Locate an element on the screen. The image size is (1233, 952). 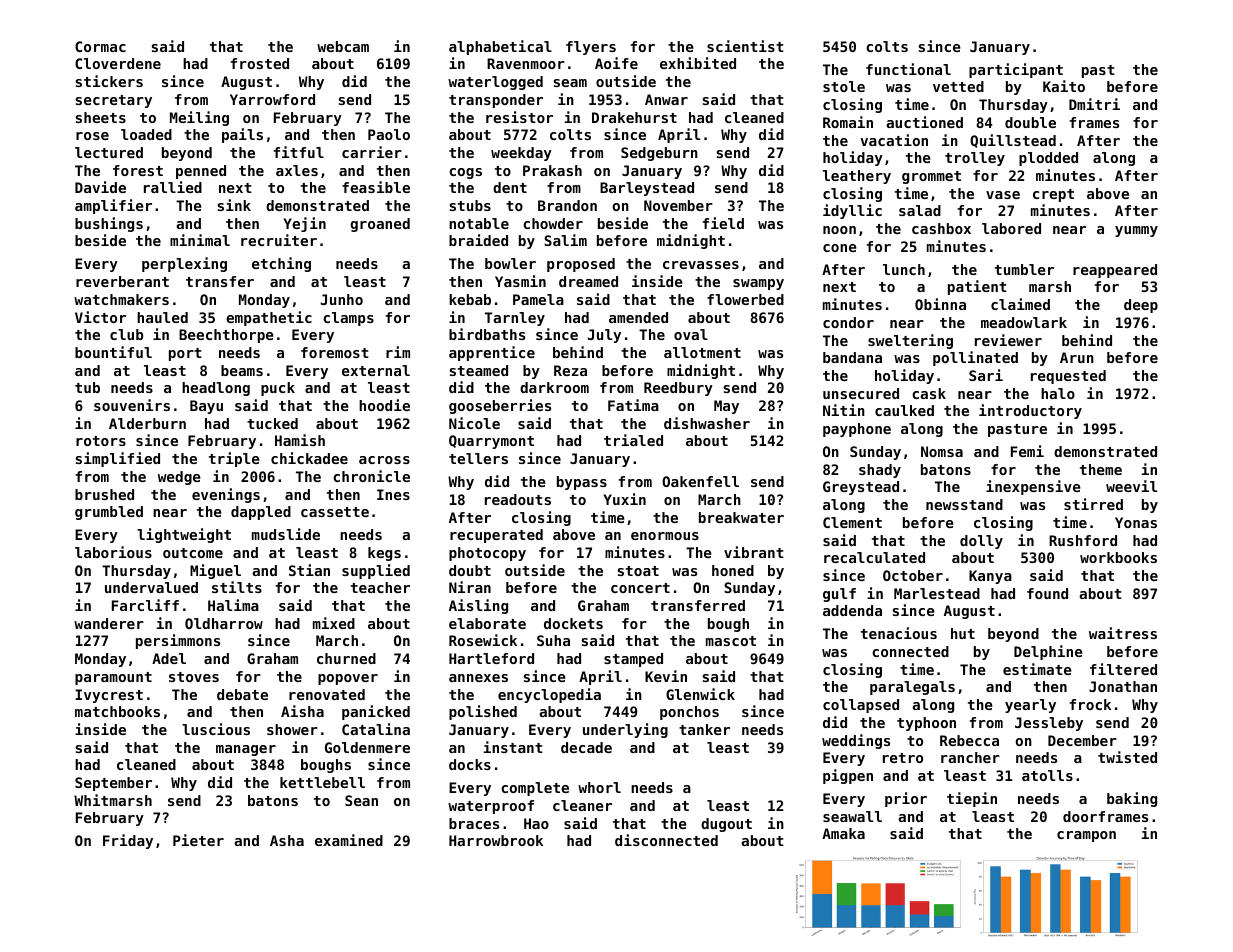
tanker is located at coordinates (704, 729).
